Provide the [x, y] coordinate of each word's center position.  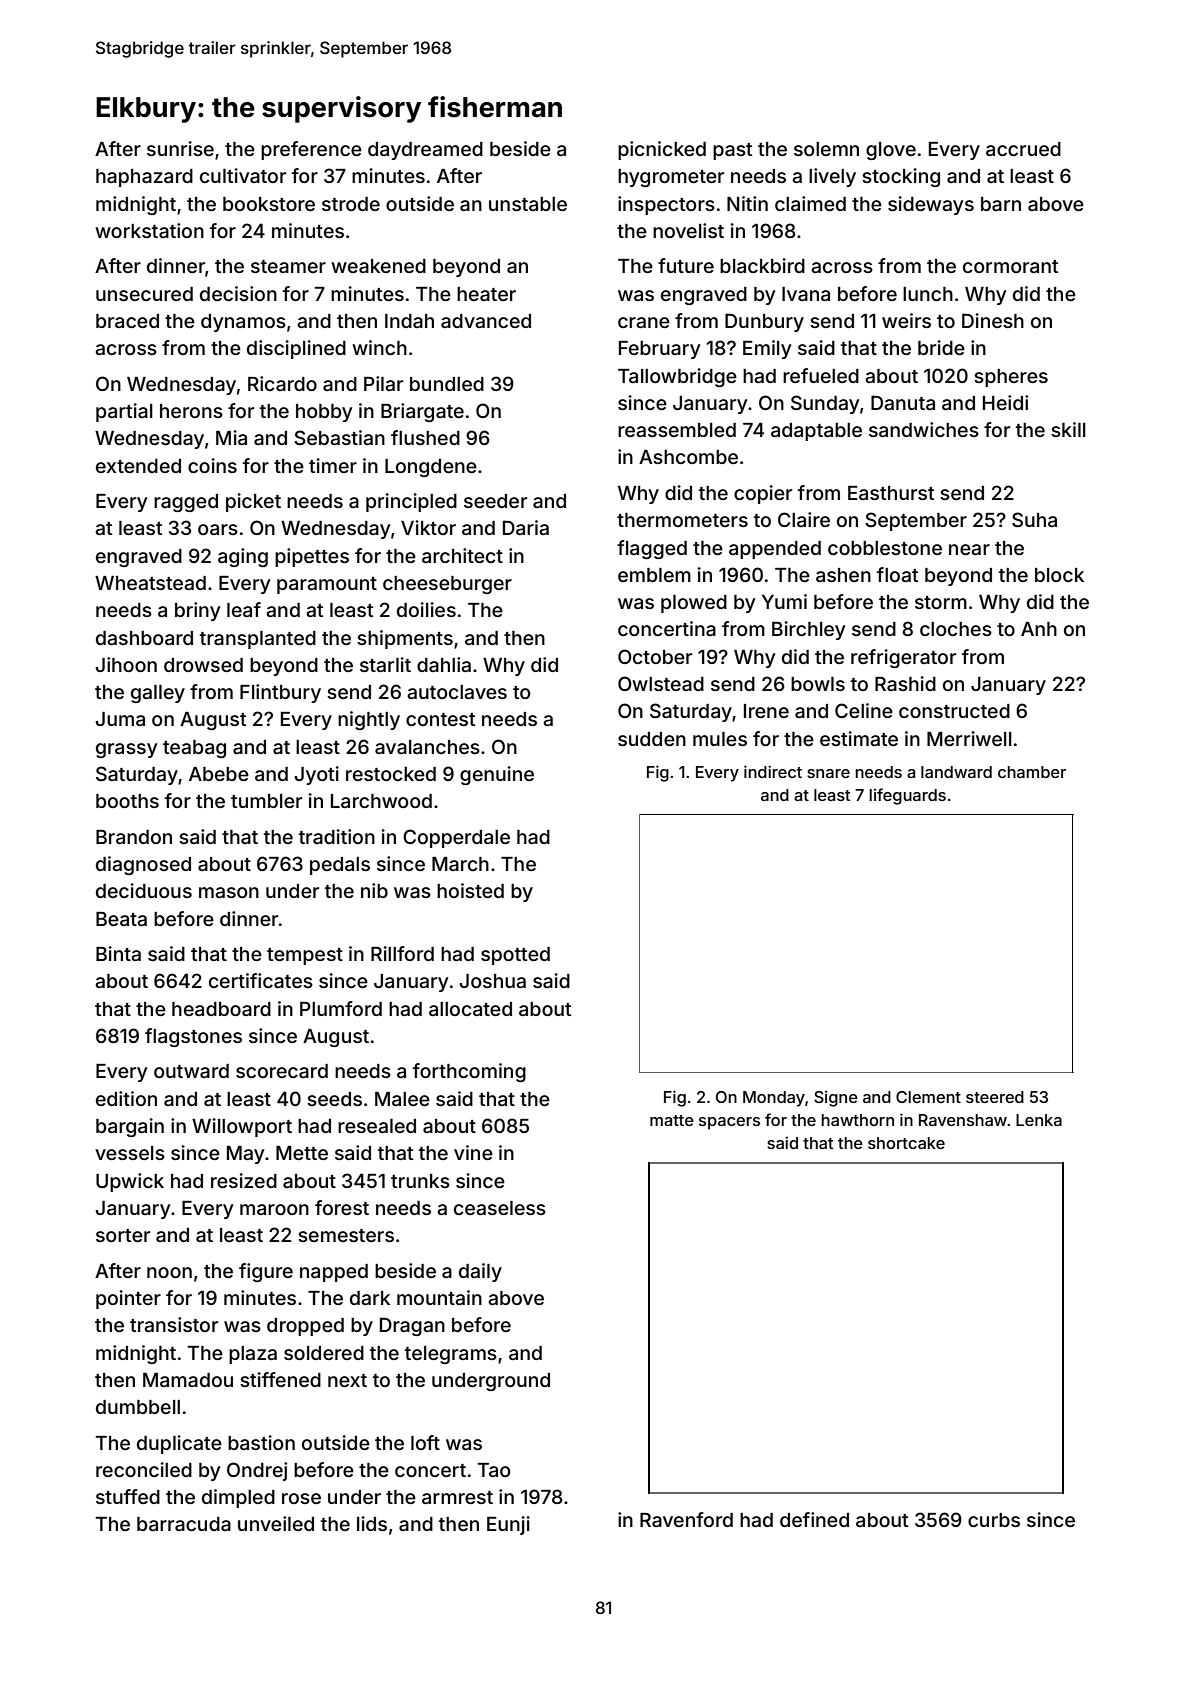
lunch [928, 294]
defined [814, 1519]
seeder [495, 501]
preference [311, 150]
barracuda [184, 1524]
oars [218, 529]
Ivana [806, 294]
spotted [515, 956]
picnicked [662, 150]
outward [191, 1071]
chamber [1032, 772]
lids [372, 1523]
